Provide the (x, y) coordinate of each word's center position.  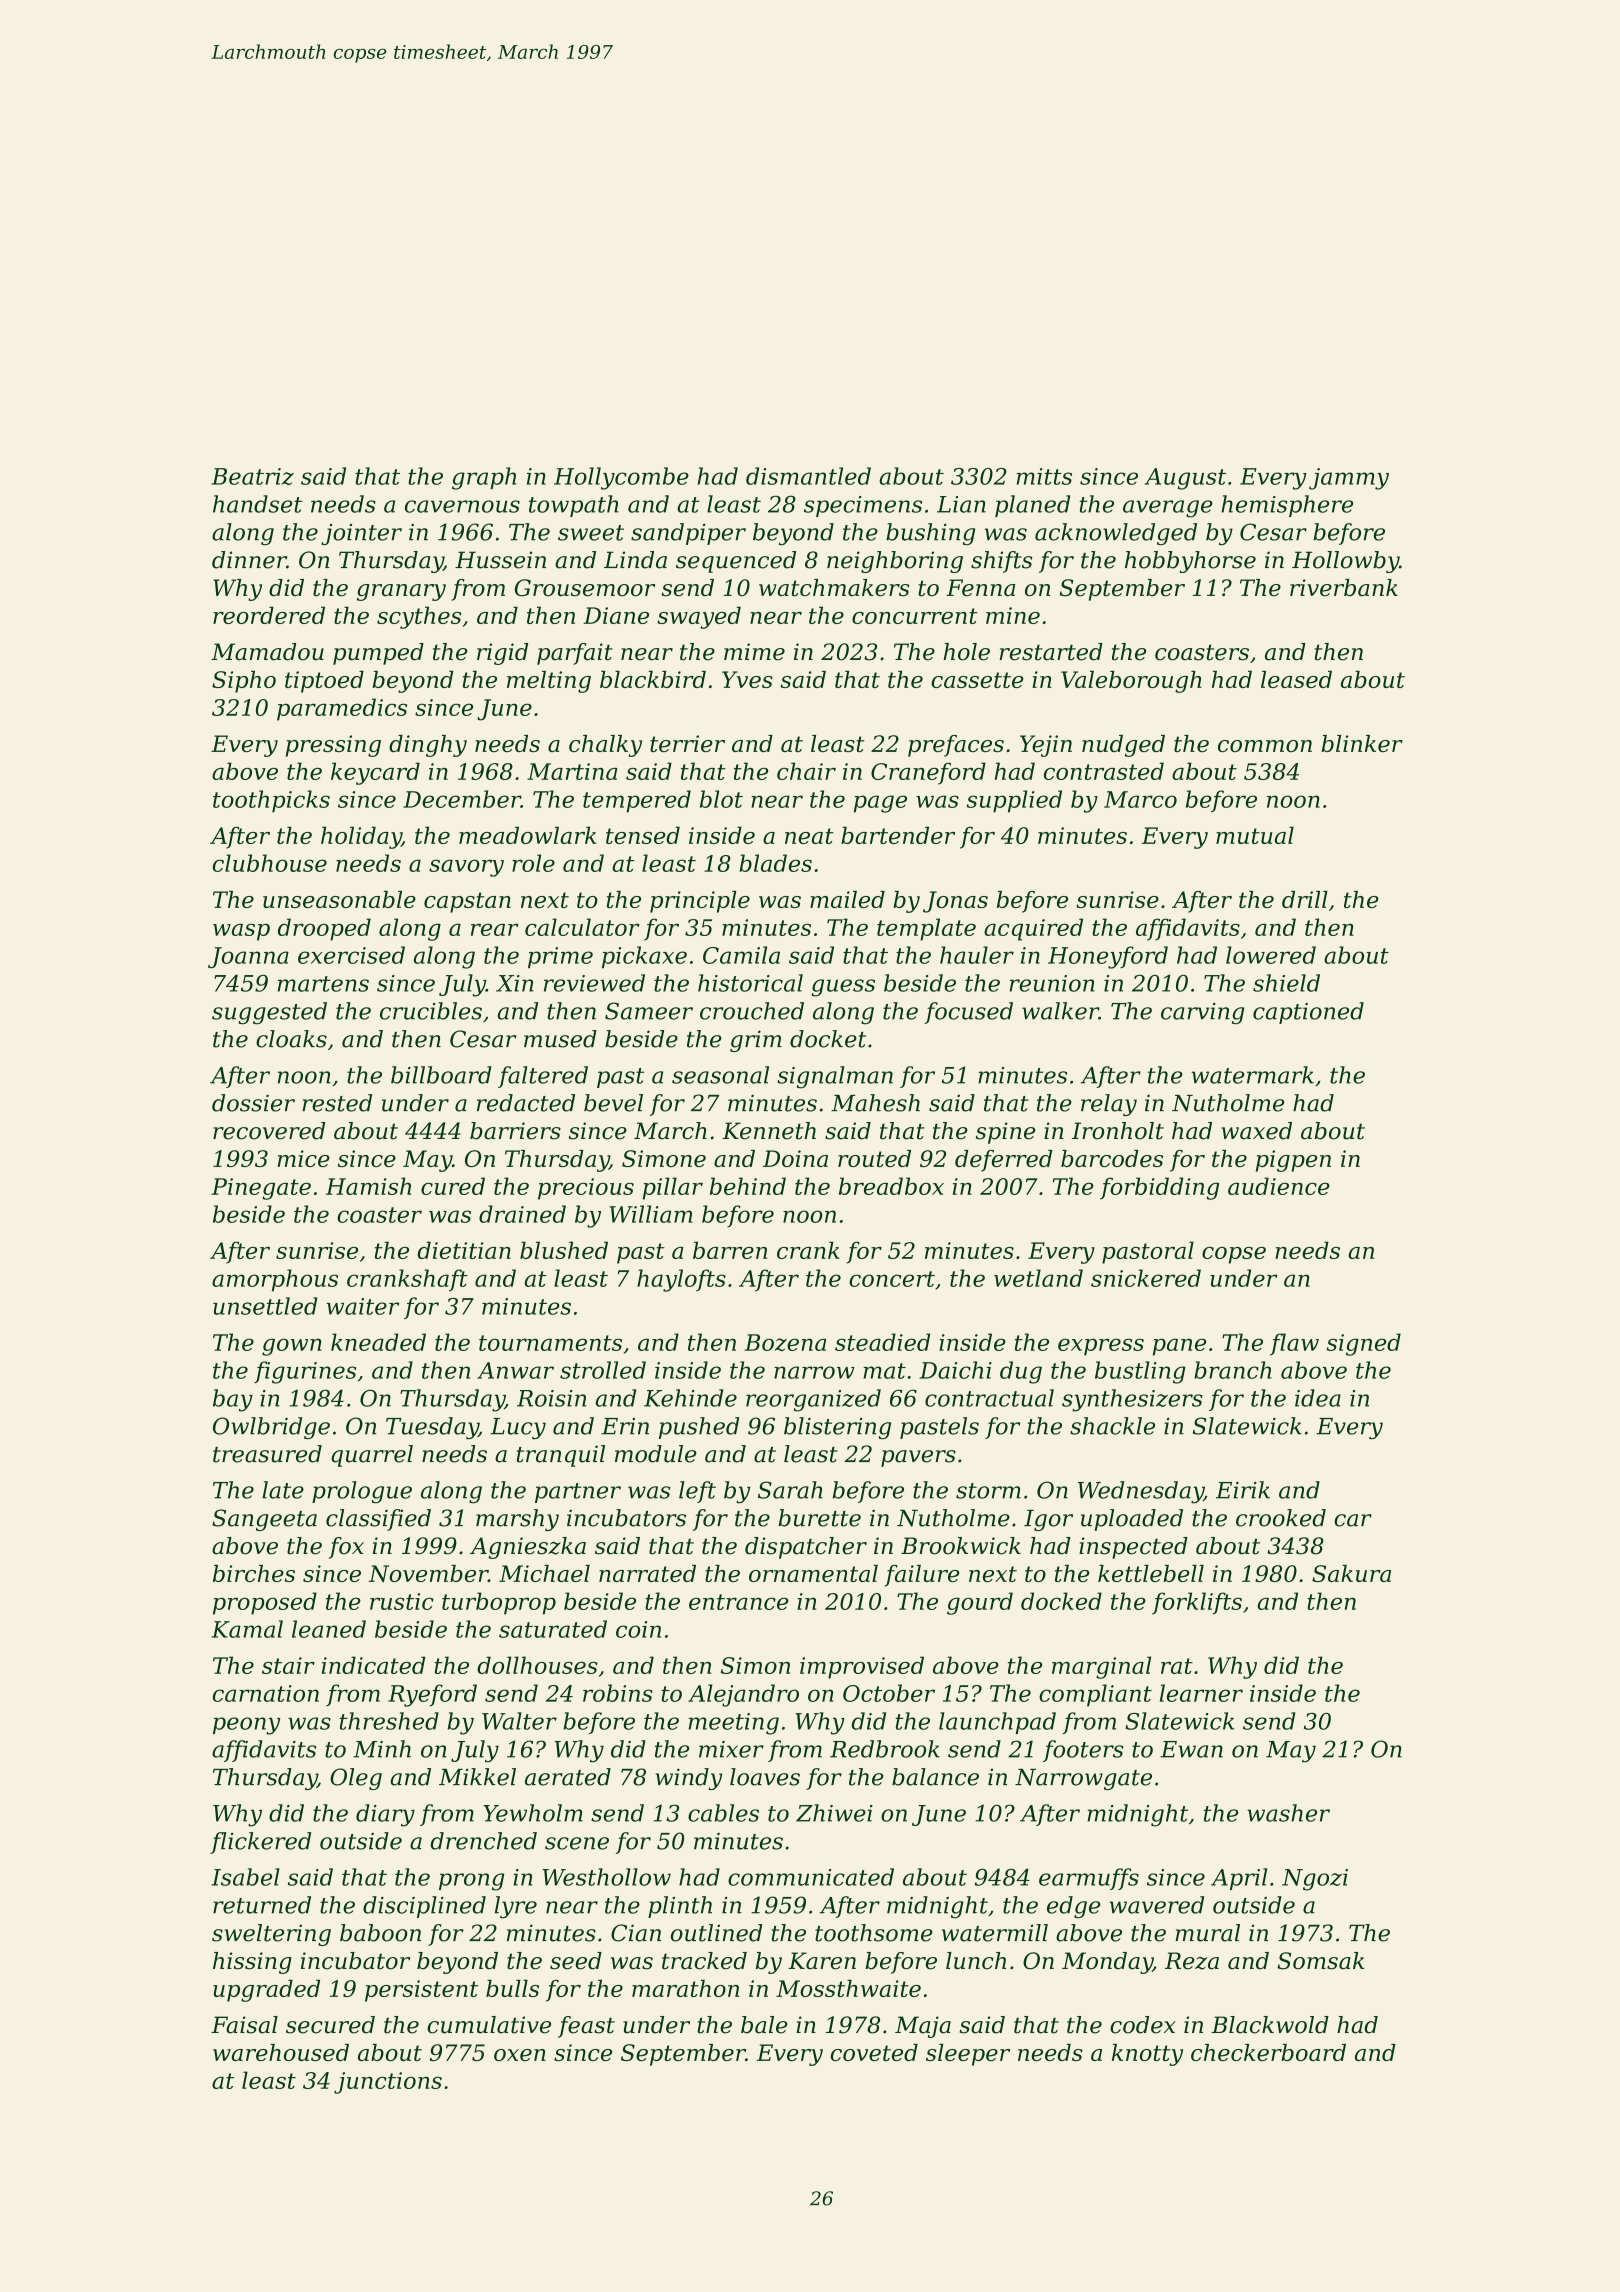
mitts (1044, 476)
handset (257, 504)
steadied (882, 1342)
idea (1318, 1398)
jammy (1349, 479)
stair (288, 1665)
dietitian (464, 1250)
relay (1109, 1105)
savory (466, 868)
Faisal (244, 2025)
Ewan (1191, 1749)
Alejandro (743, 1695)
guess (843, 988)
